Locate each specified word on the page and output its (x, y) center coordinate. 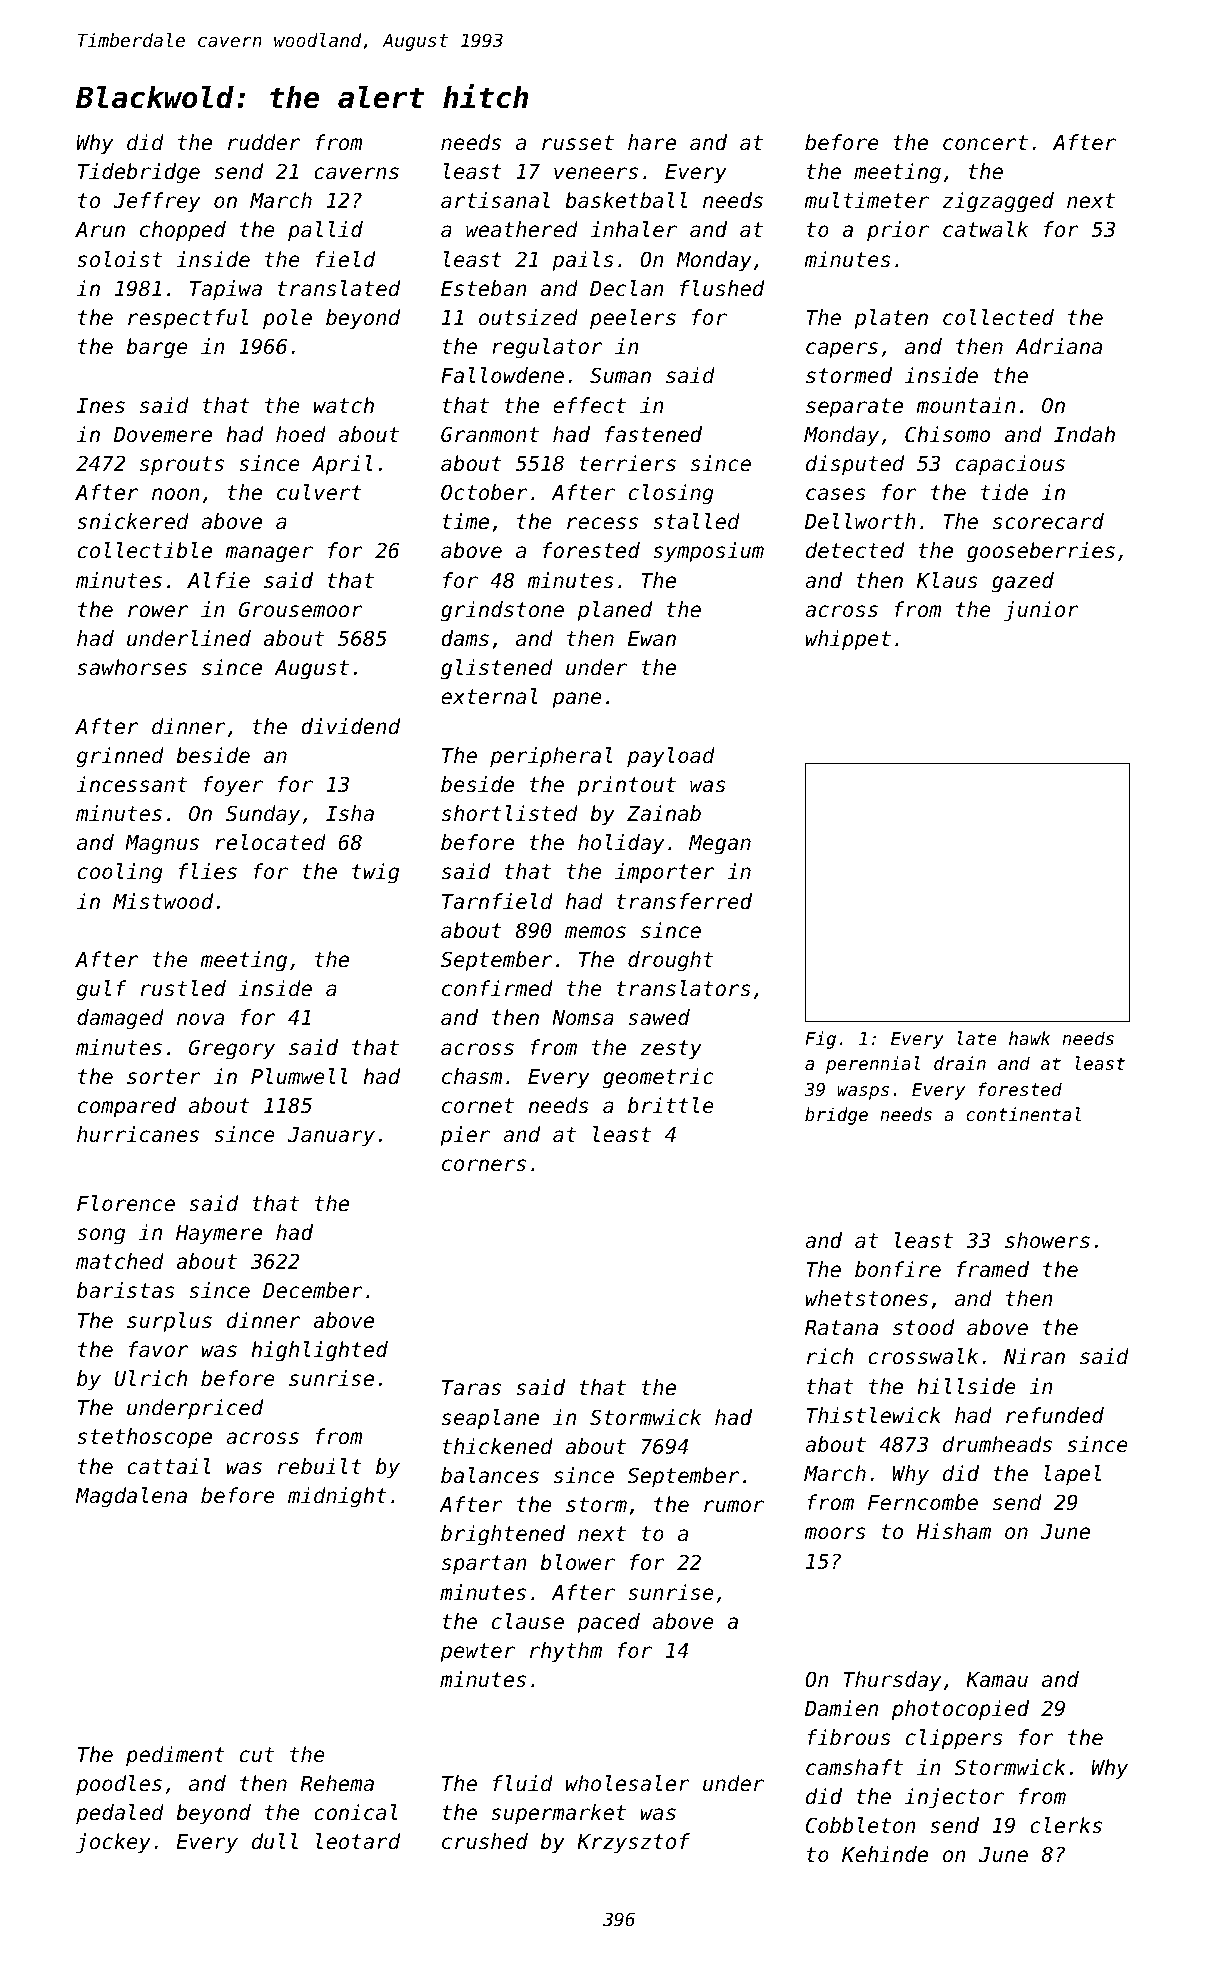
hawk (1029, 1038)
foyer (233, 786)
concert (985, 143)
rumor (734, 1506)
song (101, 1236)
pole (287, 319)
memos (595, 932)
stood (923, 1327)
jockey (113, 1843)
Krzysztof (633, 1843)
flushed (722, 288)
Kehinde (885, 1854)
